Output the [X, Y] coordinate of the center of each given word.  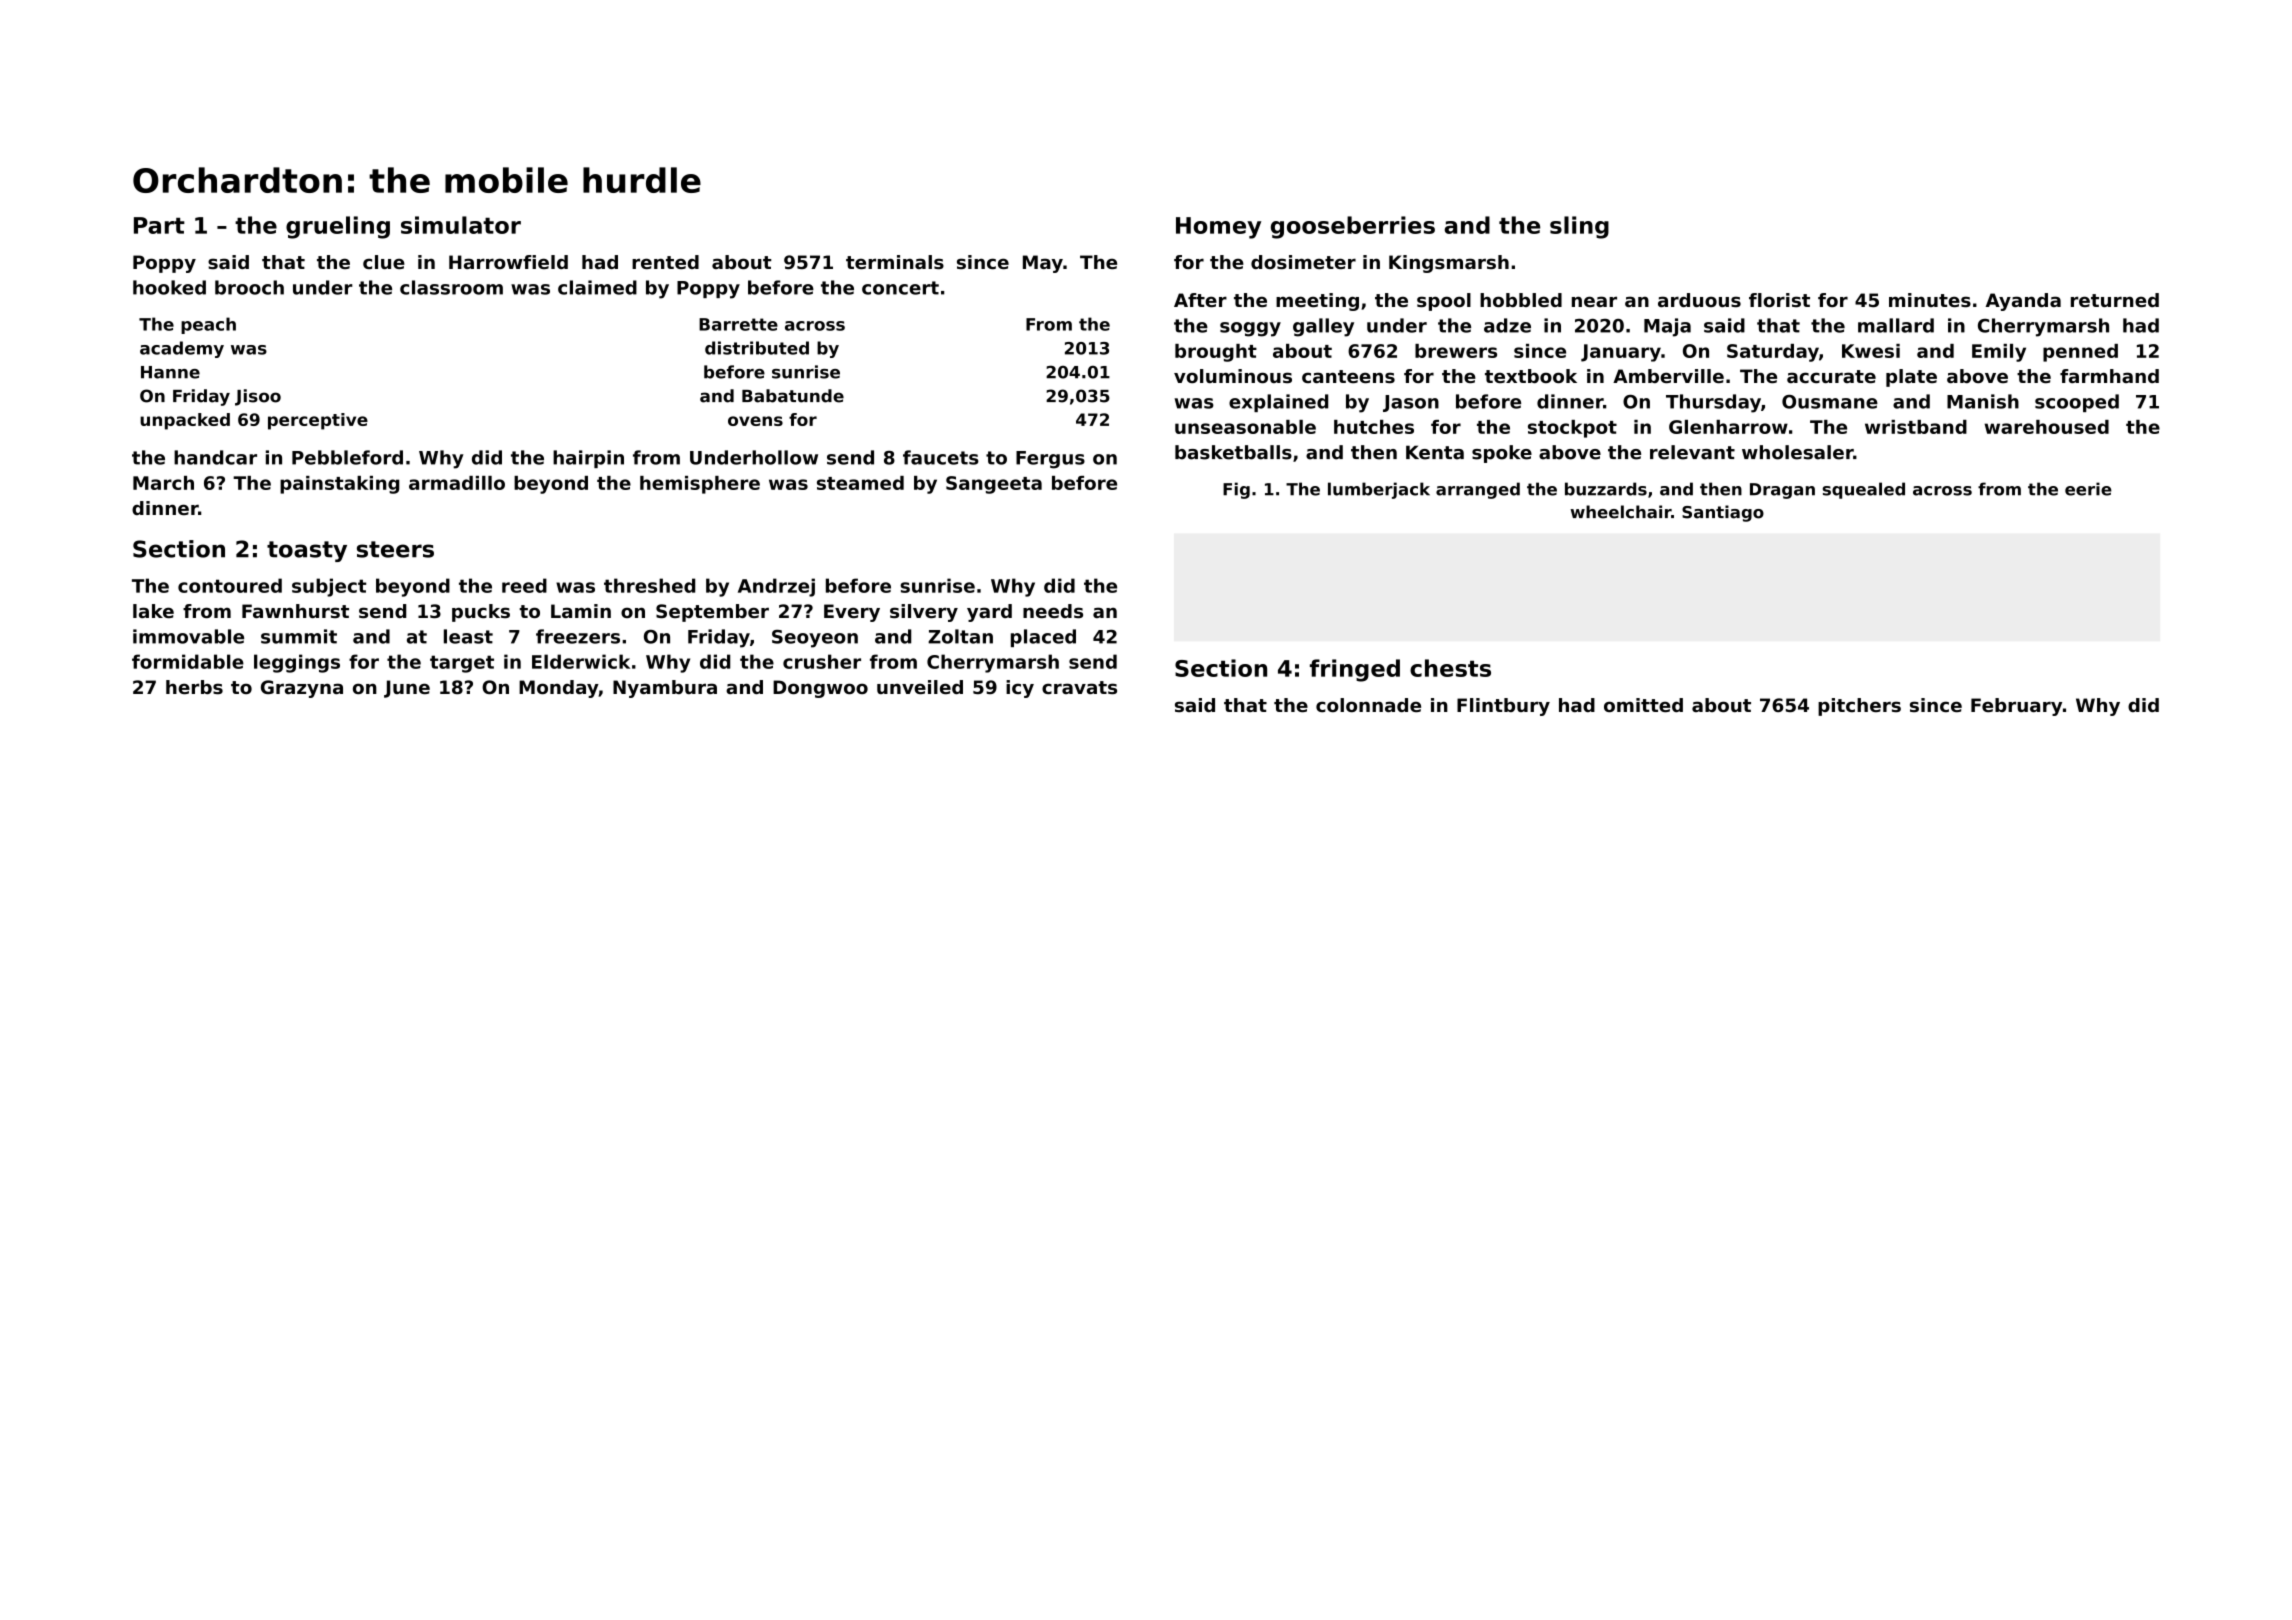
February [2016, 707]
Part [159, 225]
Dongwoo [820, 689]
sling [1579, 227]
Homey [1218, 228]
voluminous [1233, 376]
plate [1911, 378]
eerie [2088, 489]
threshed [649, 585]
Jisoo [258, 397]
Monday [559, 689]
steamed [860, 483]
